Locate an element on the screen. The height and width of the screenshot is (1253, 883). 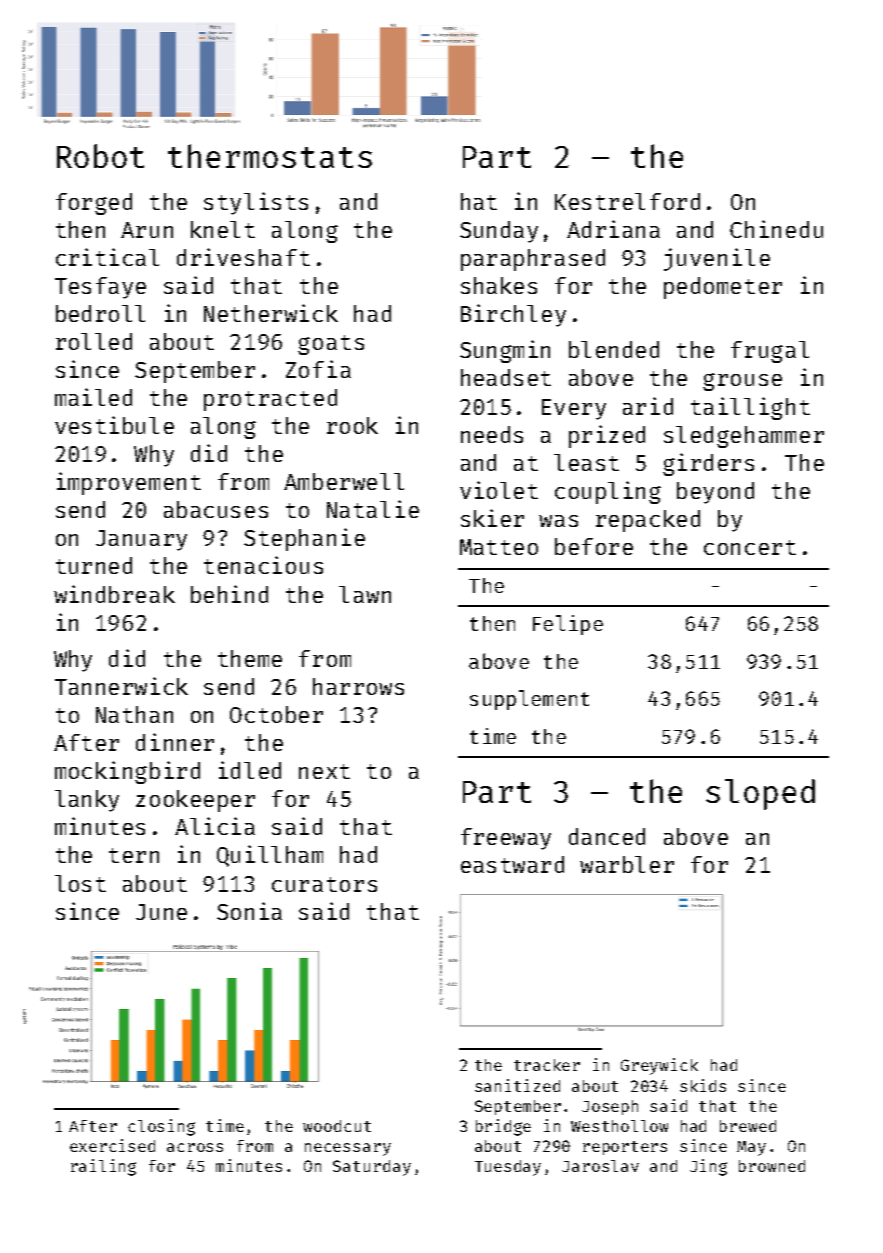
Netherwick is located at coordinates (271, 313).
